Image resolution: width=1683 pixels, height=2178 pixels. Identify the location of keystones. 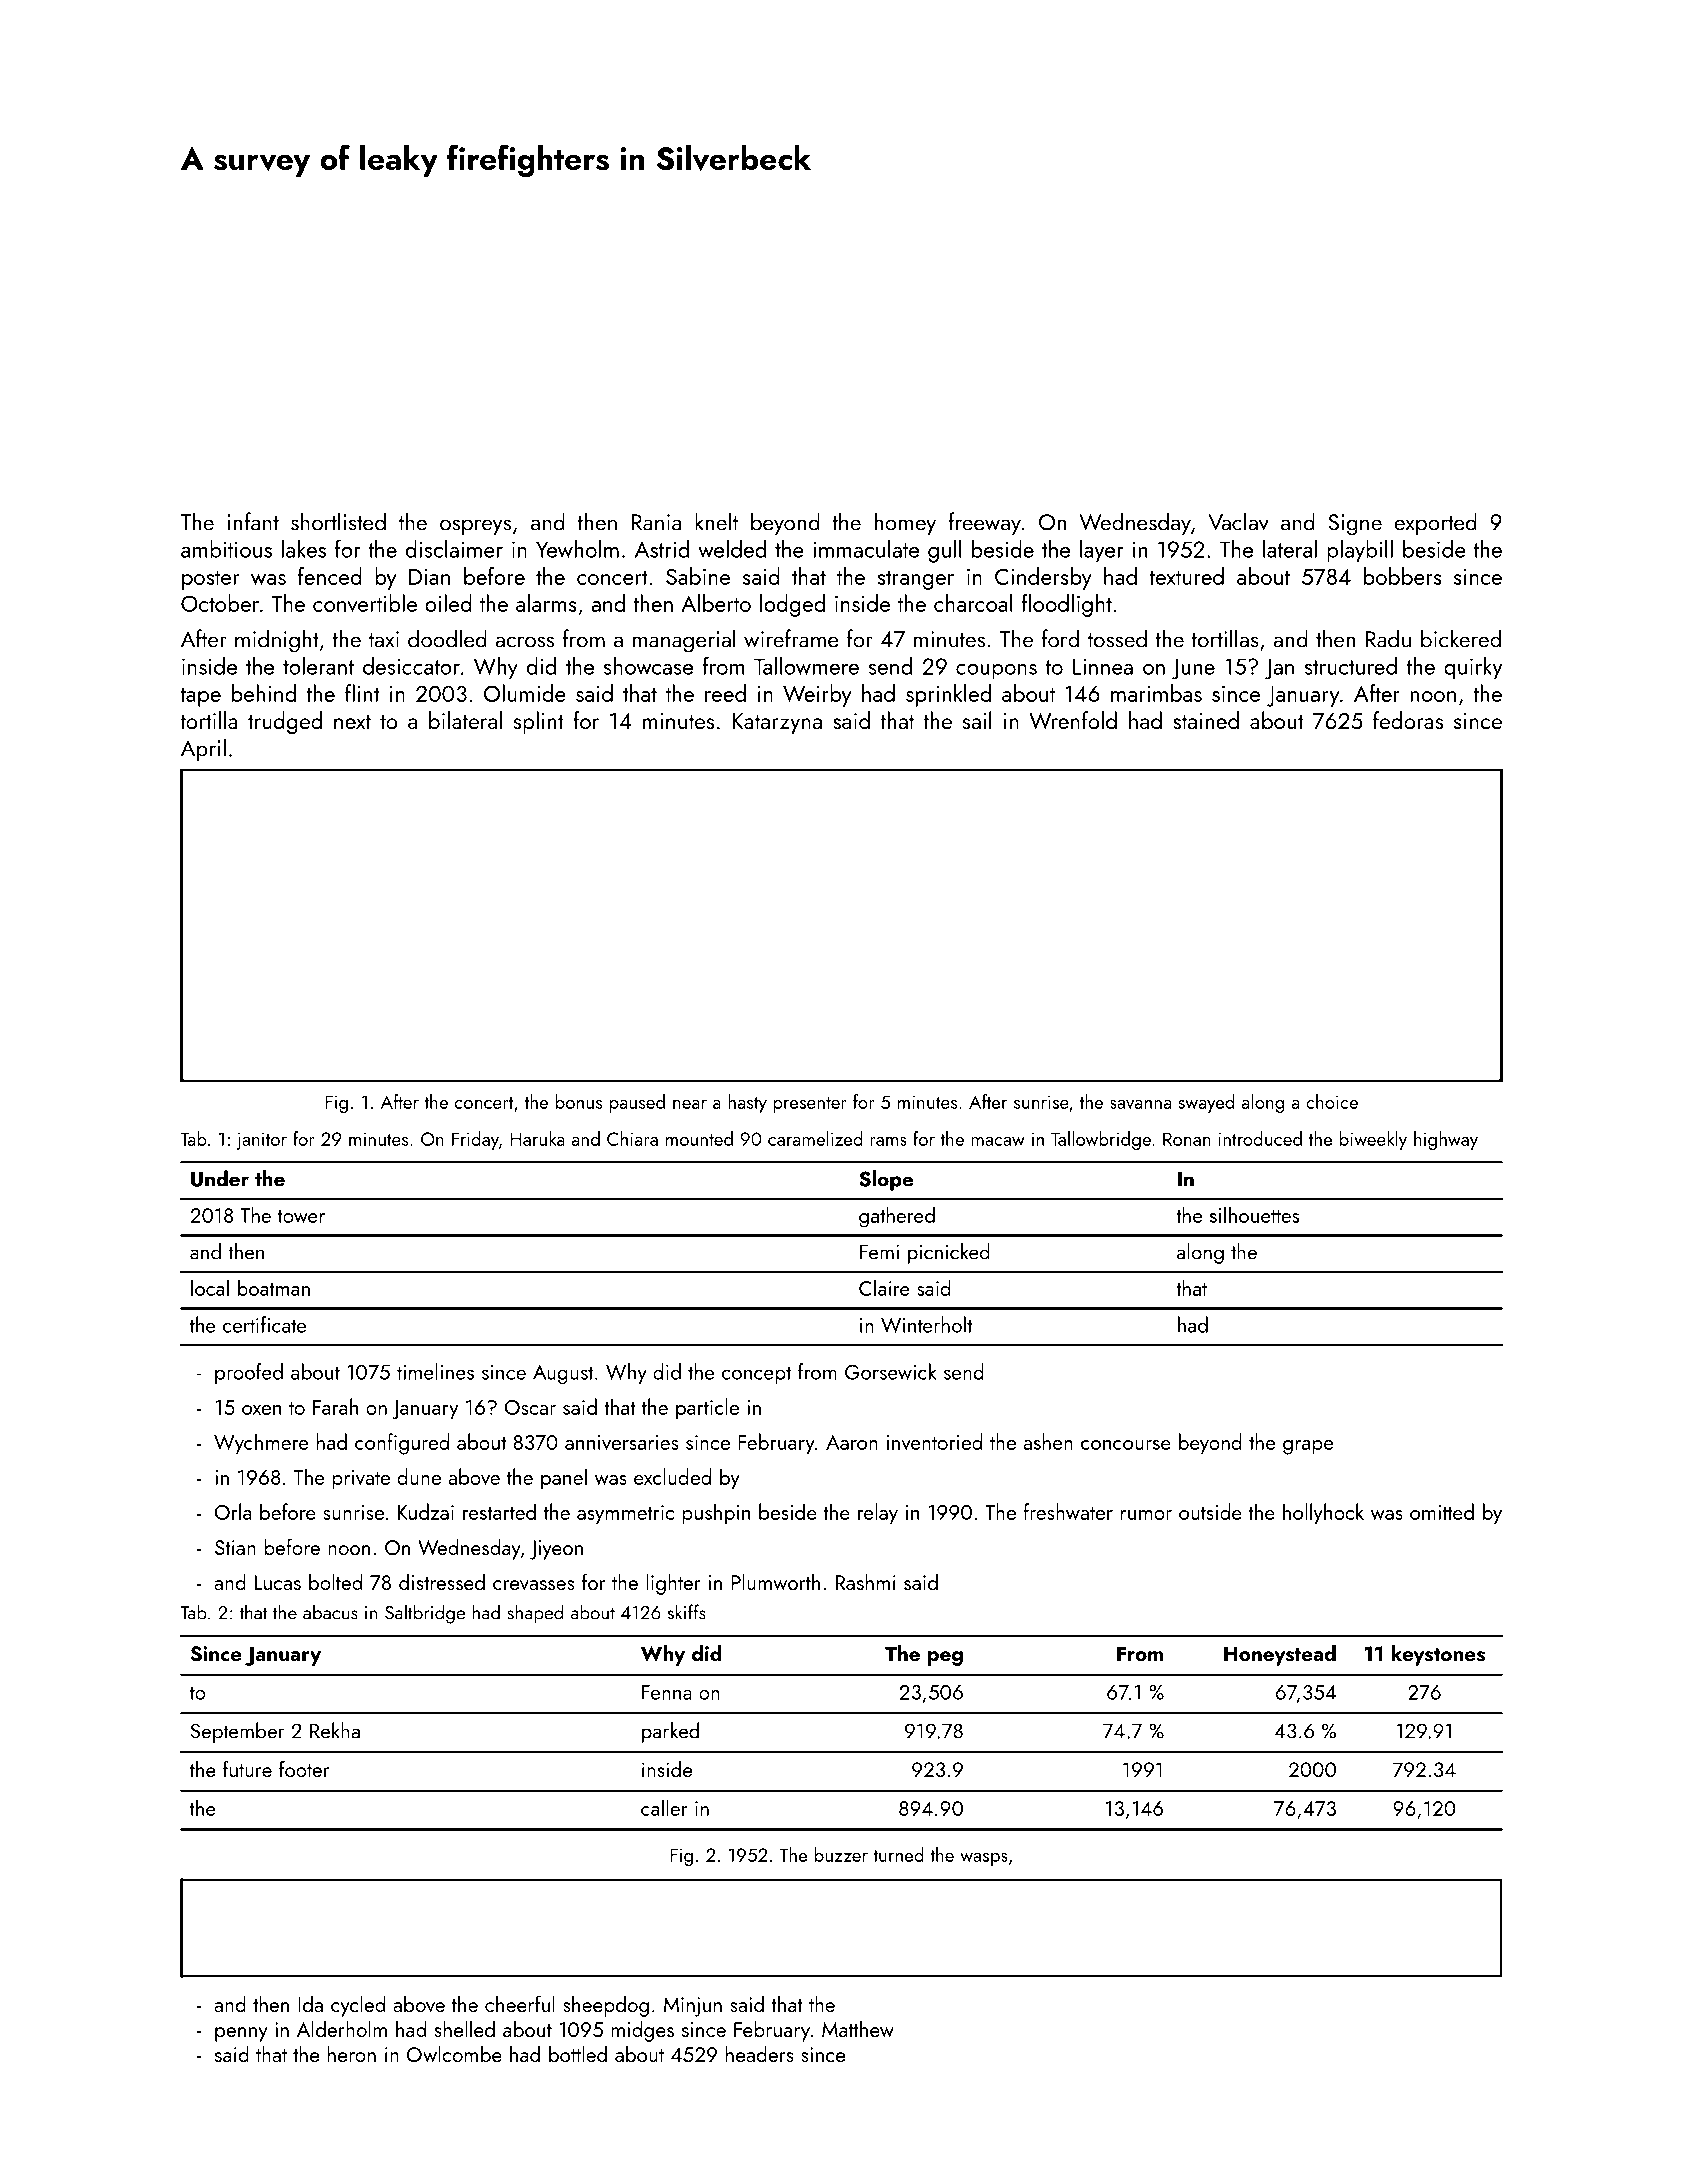
(1438, 1655).
